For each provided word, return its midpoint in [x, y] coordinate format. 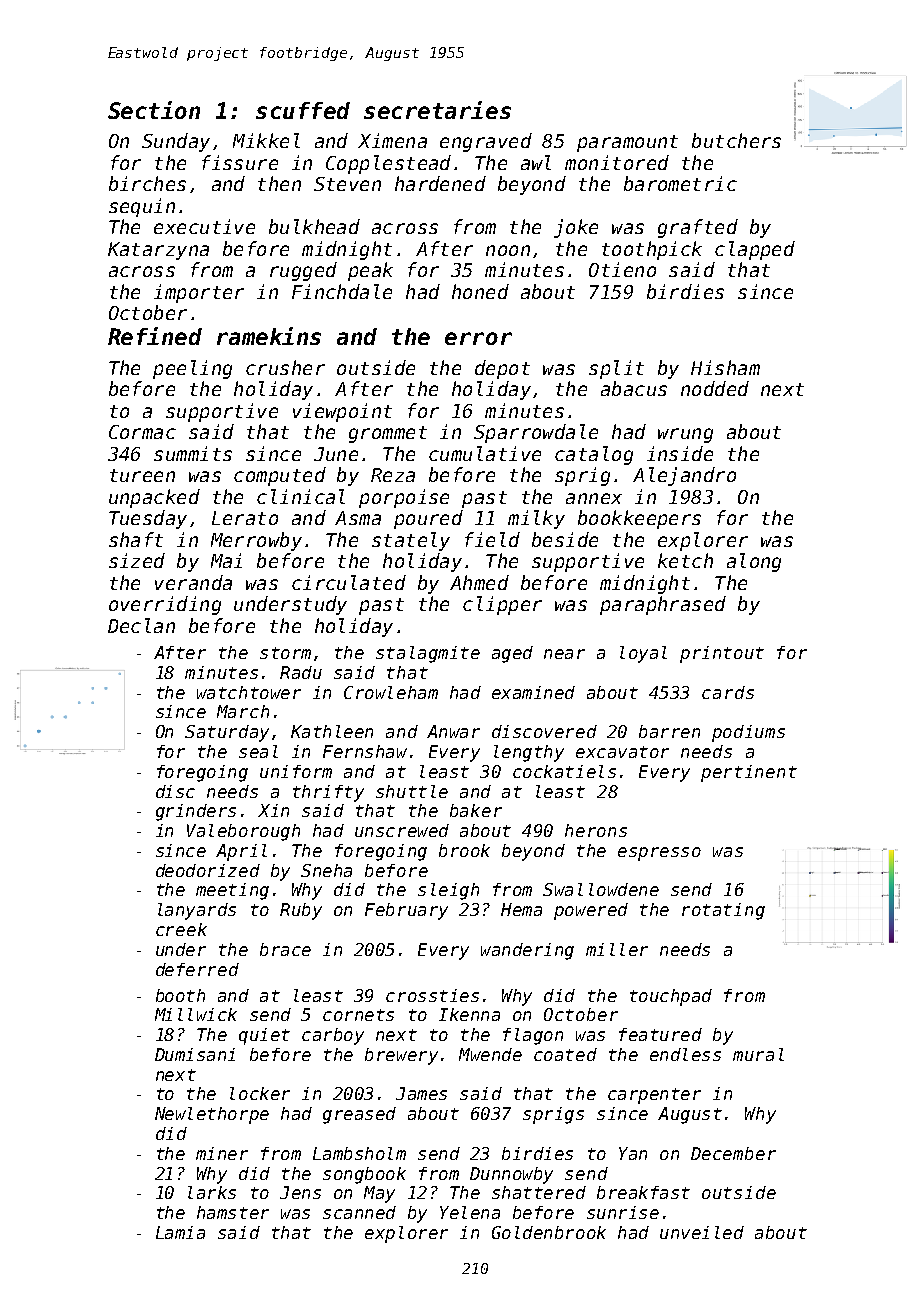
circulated [349, 582]
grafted [698, 228]
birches [147, 183]
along [754, 562]
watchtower [249, 692]
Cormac [142, 432]
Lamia [180, 1232]
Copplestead [388, 164]
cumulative [485, 453]
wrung [685, 435]
